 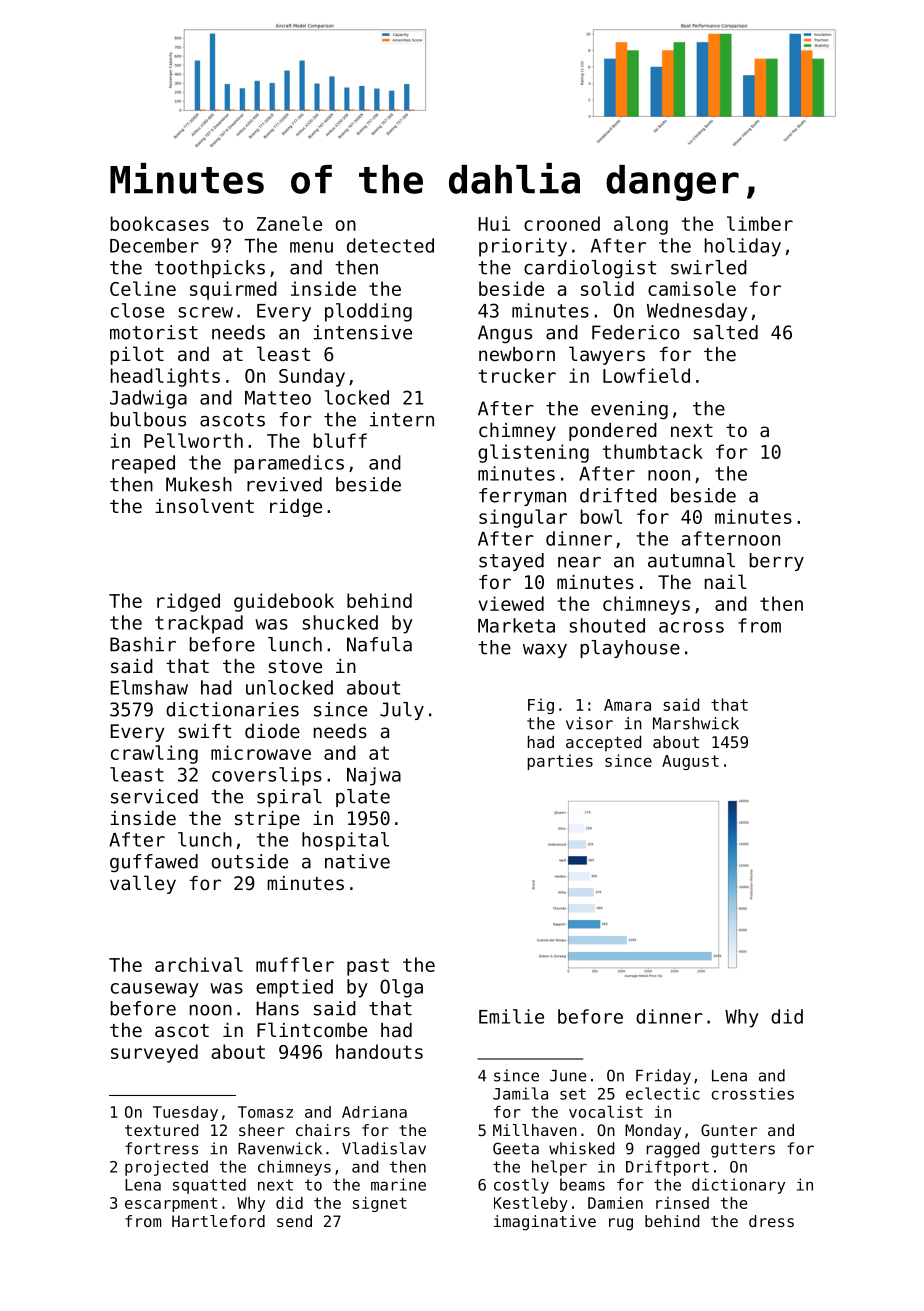 I want to click on bulbous, so click(x=148, y=419).
